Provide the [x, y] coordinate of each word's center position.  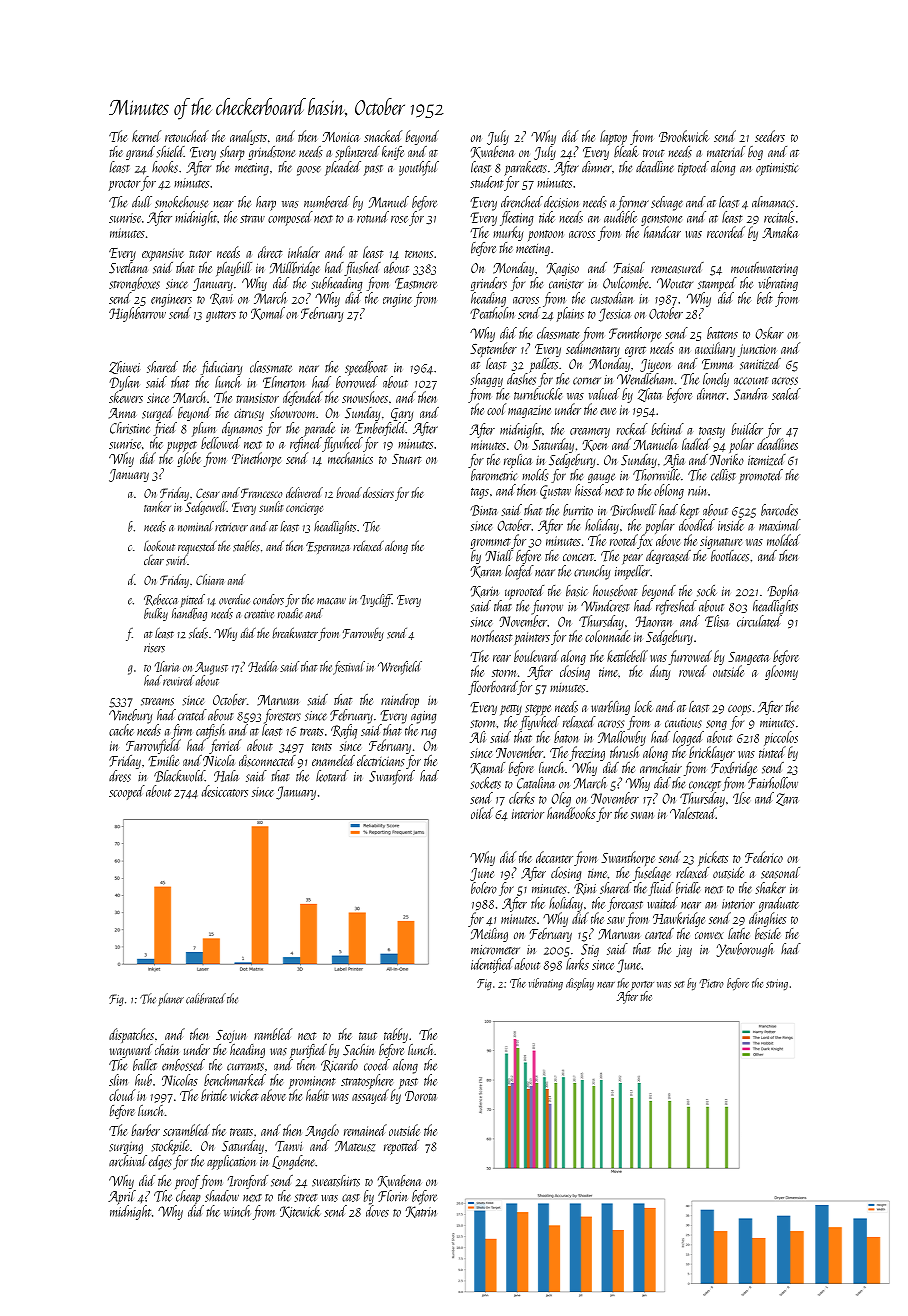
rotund [373, 217]
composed [290, 218]
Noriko [726, 459]
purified [308, 1051]
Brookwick [684, 136]
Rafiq [344, 731]
